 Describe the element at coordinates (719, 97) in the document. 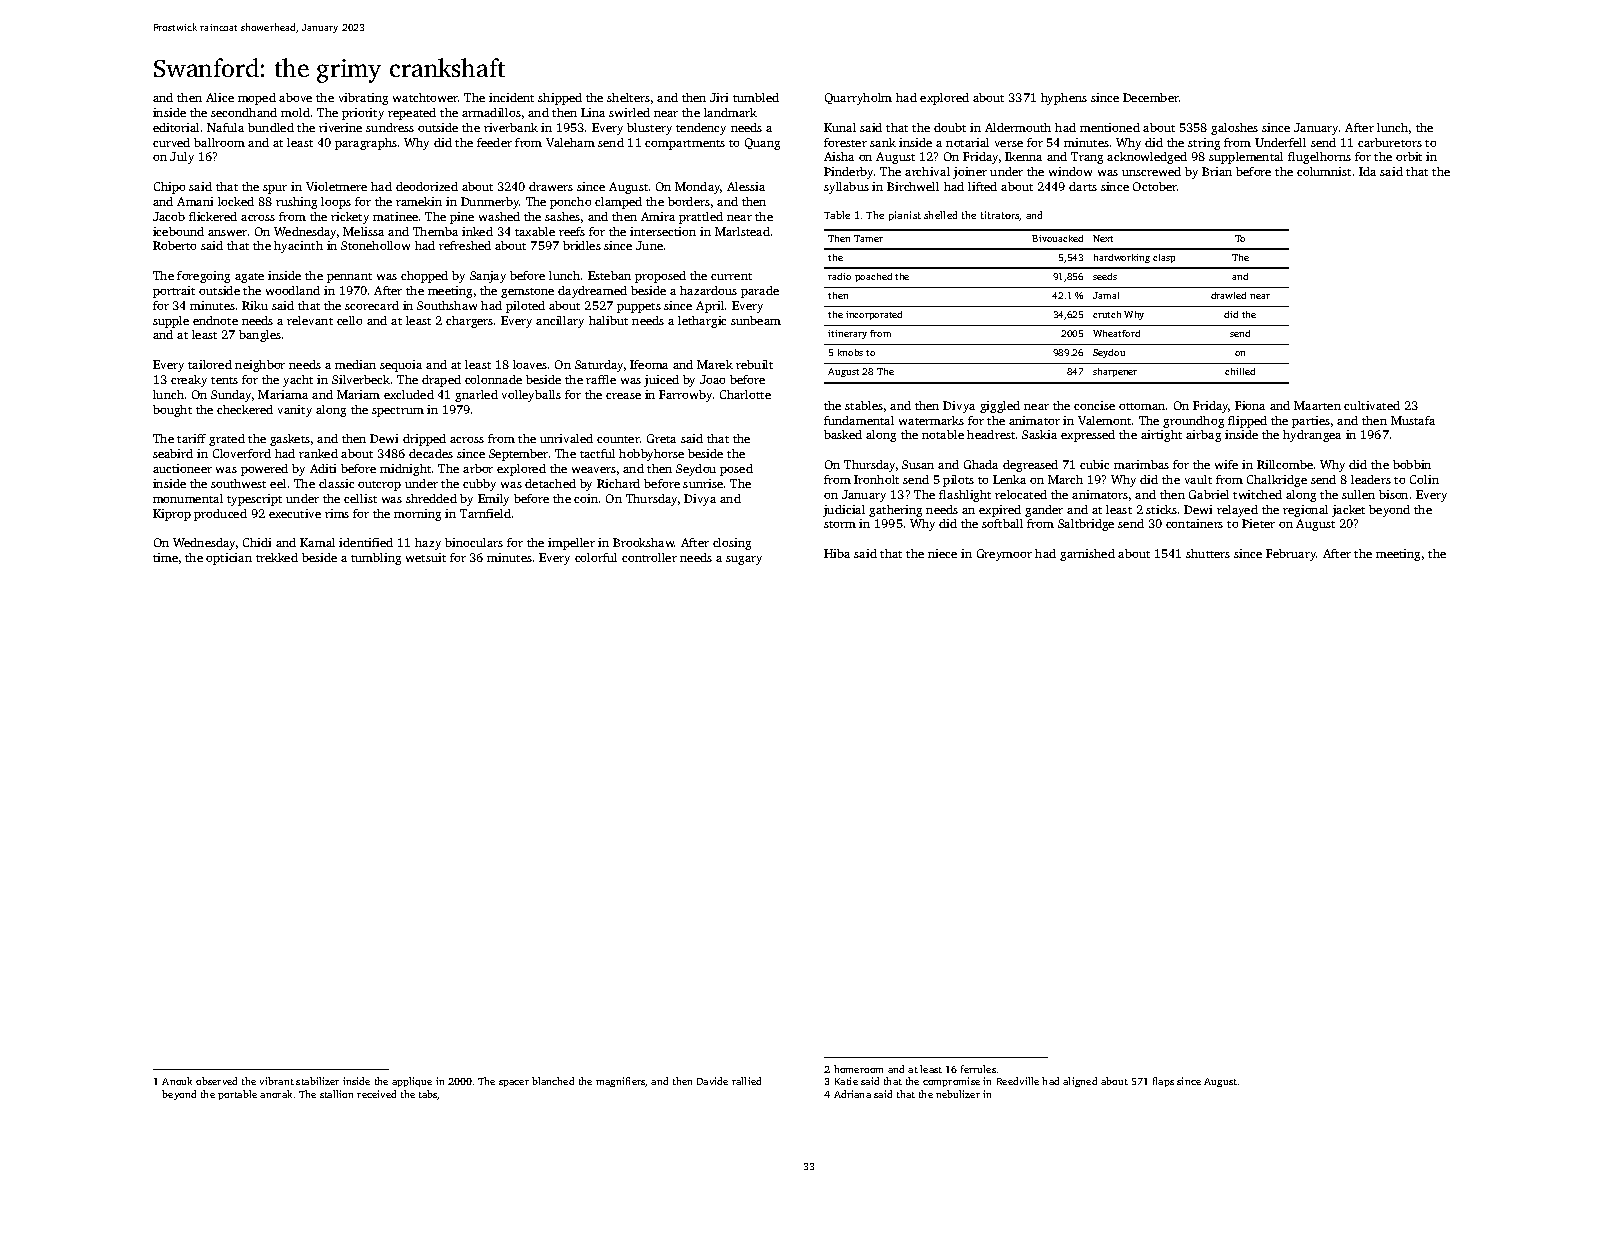

I see `Jiri` at that location.
